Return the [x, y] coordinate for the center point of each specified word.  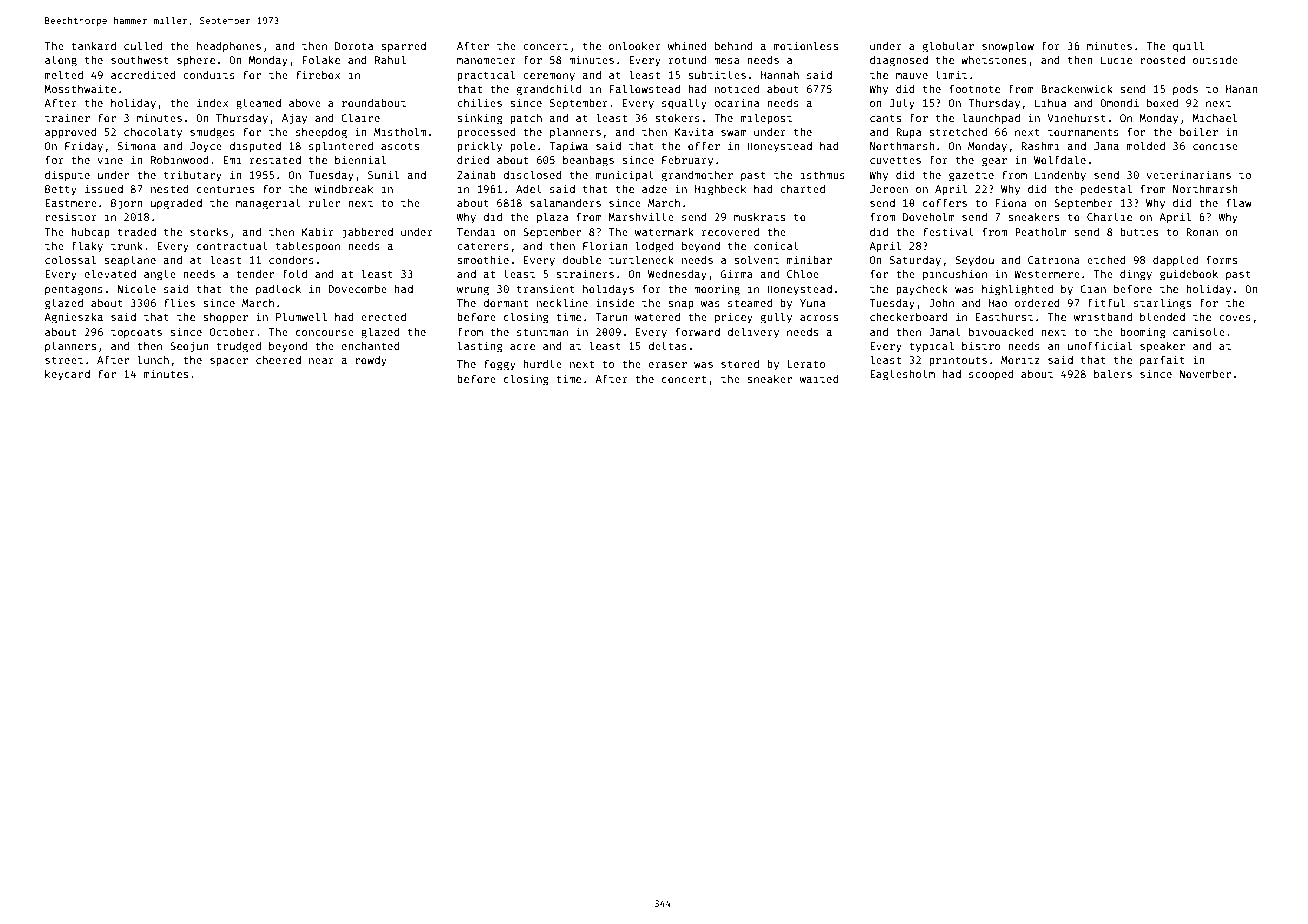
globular [948, 47]
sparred [403, 47]
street [64, 360]
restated [275, 160]
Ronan [1202, 232]
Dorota [354, 46]
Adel [529, 188]
